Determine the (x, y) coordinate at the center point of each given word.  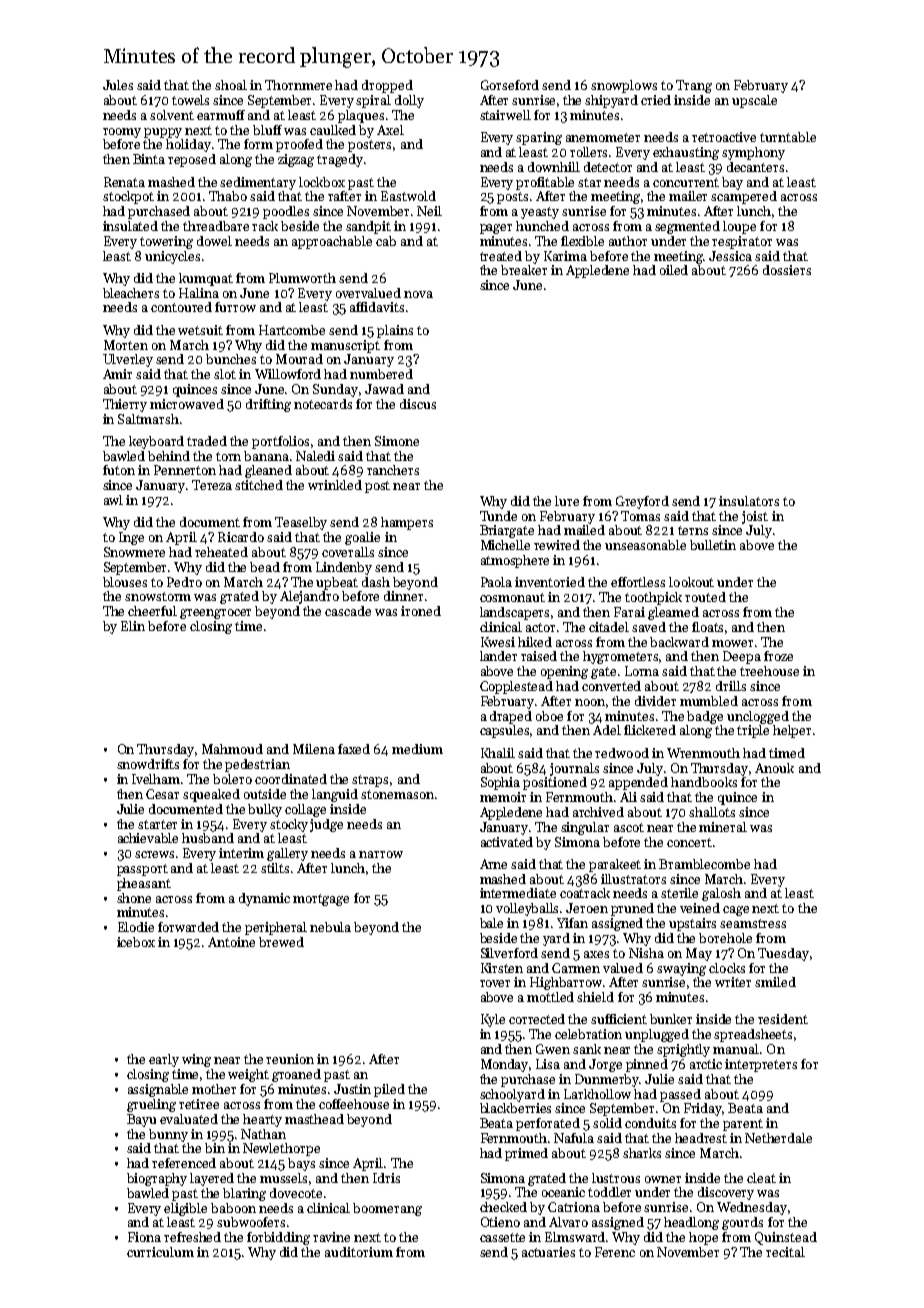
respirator (742, 242)
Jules (118, 85)
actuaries (548, 1252)
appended (638, 783)
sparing (539, 138)
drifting (268, 405)
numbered (381, 374)
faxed (354, 749)
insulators (749, 501)
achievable (148, 838)
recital (785, 1252)
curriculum (160, 1252)
